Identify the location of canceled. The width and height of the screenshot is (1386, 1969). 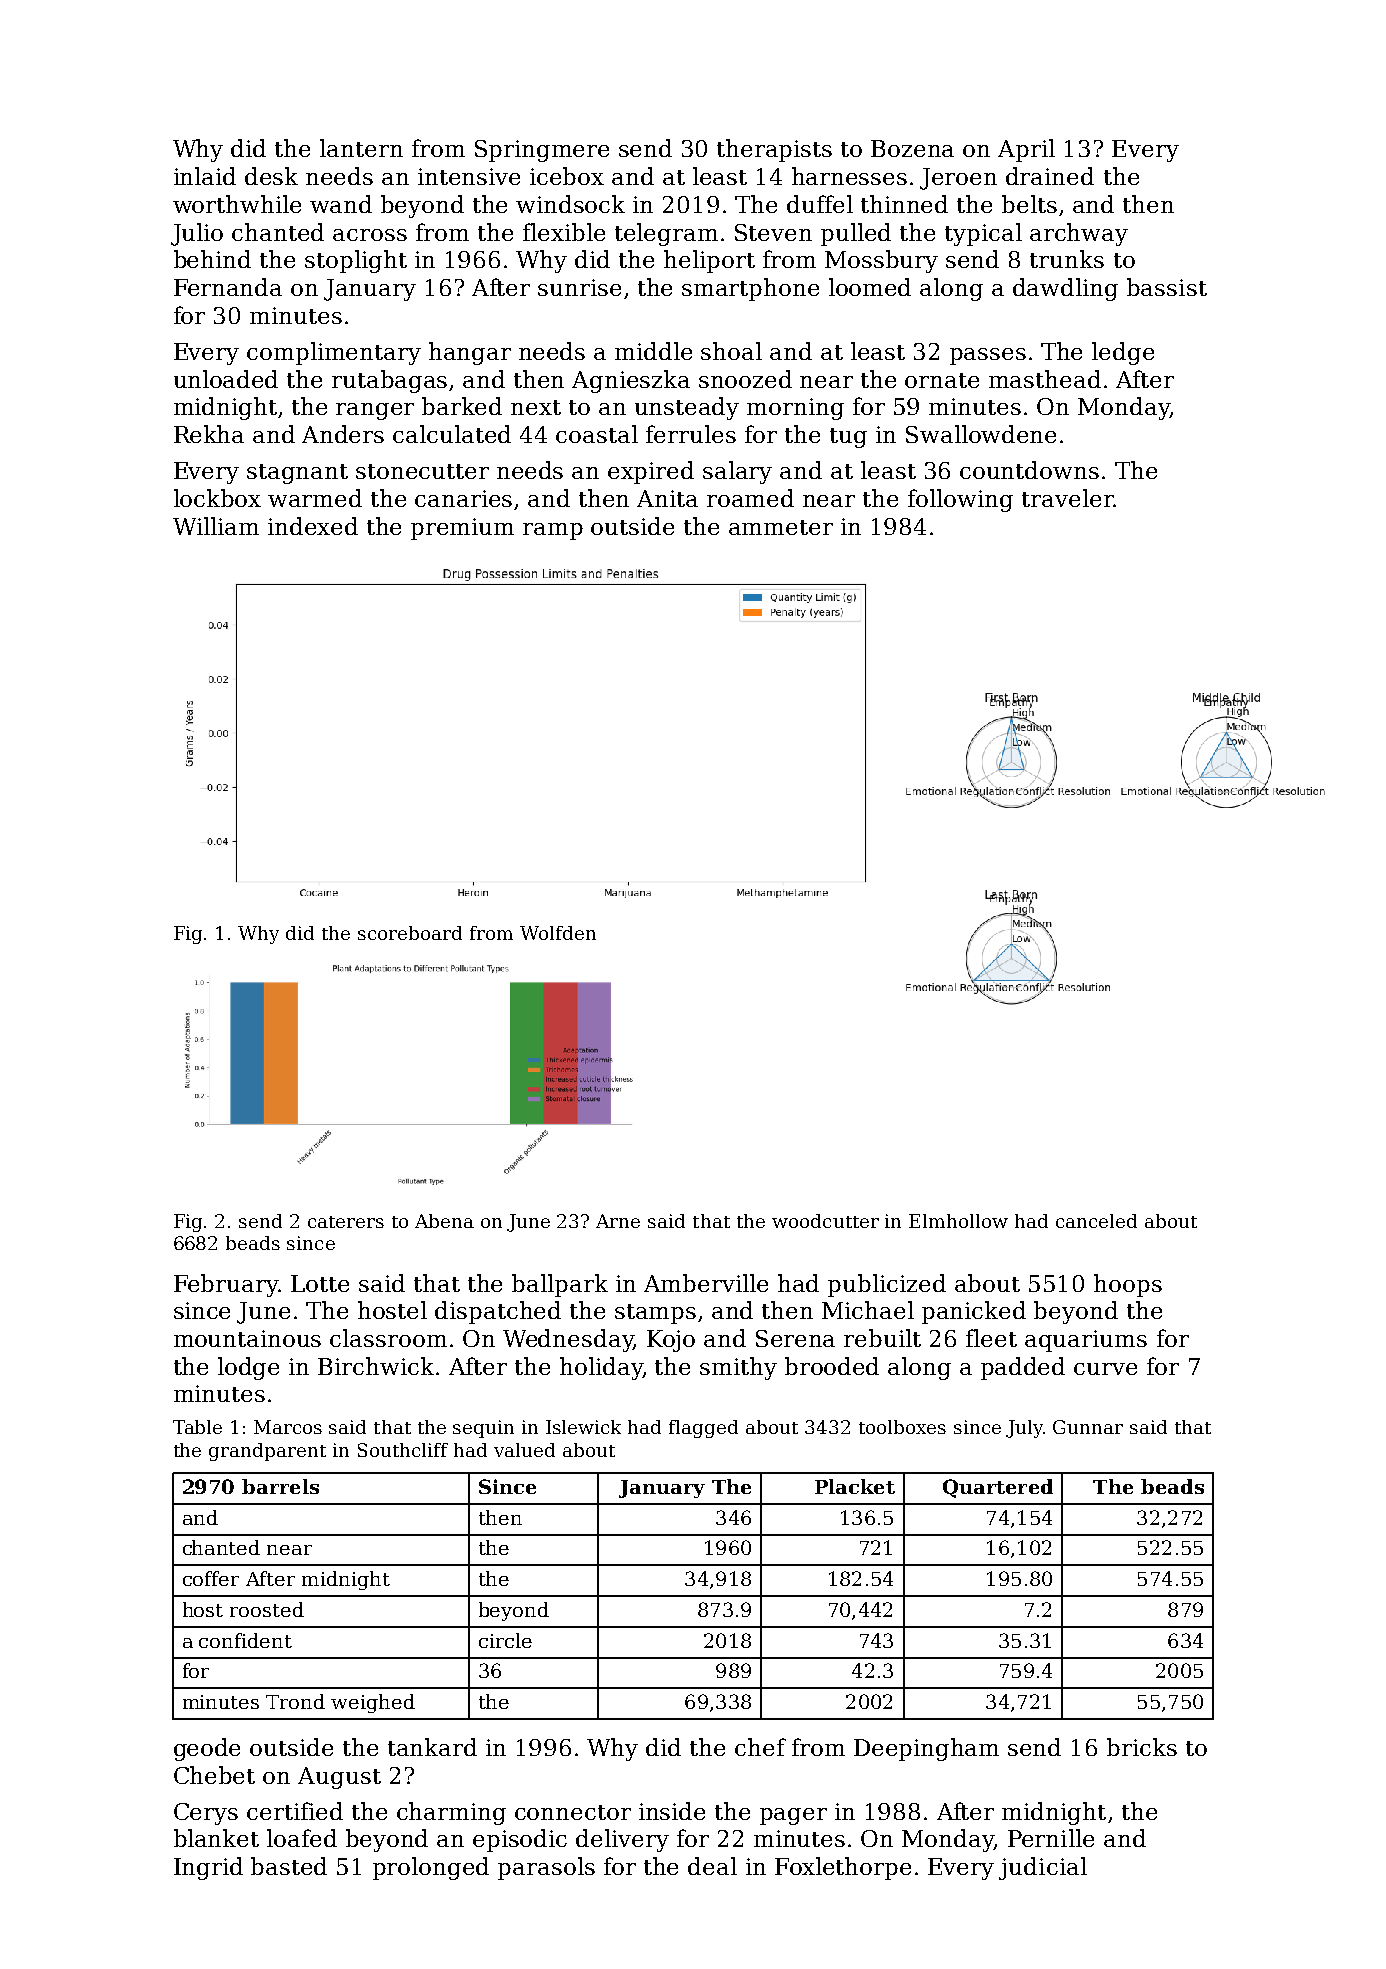
(1096, 1221).
